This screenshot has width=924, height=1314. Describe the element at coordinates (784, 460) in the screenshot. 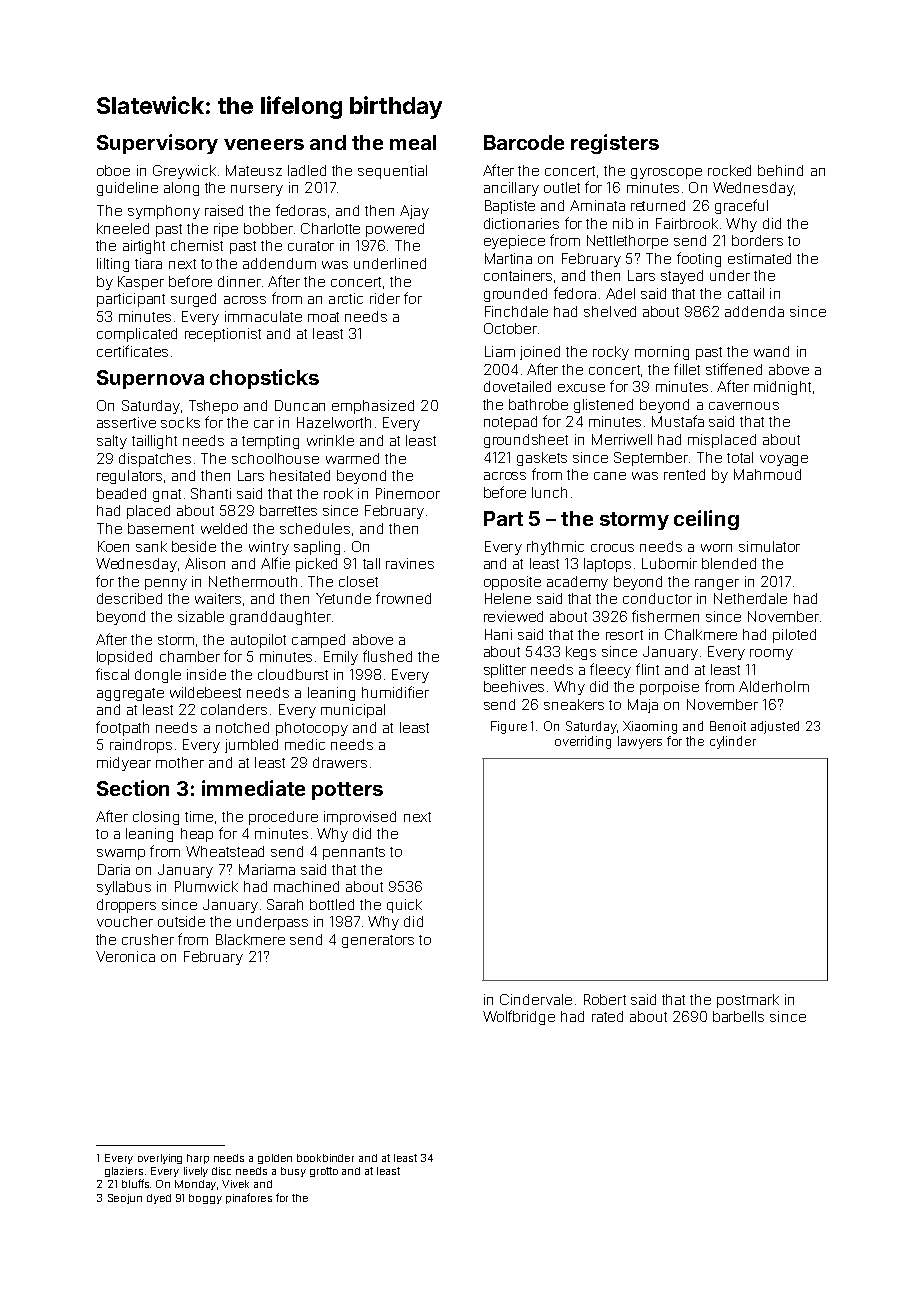

I see `voyage` at that location.
